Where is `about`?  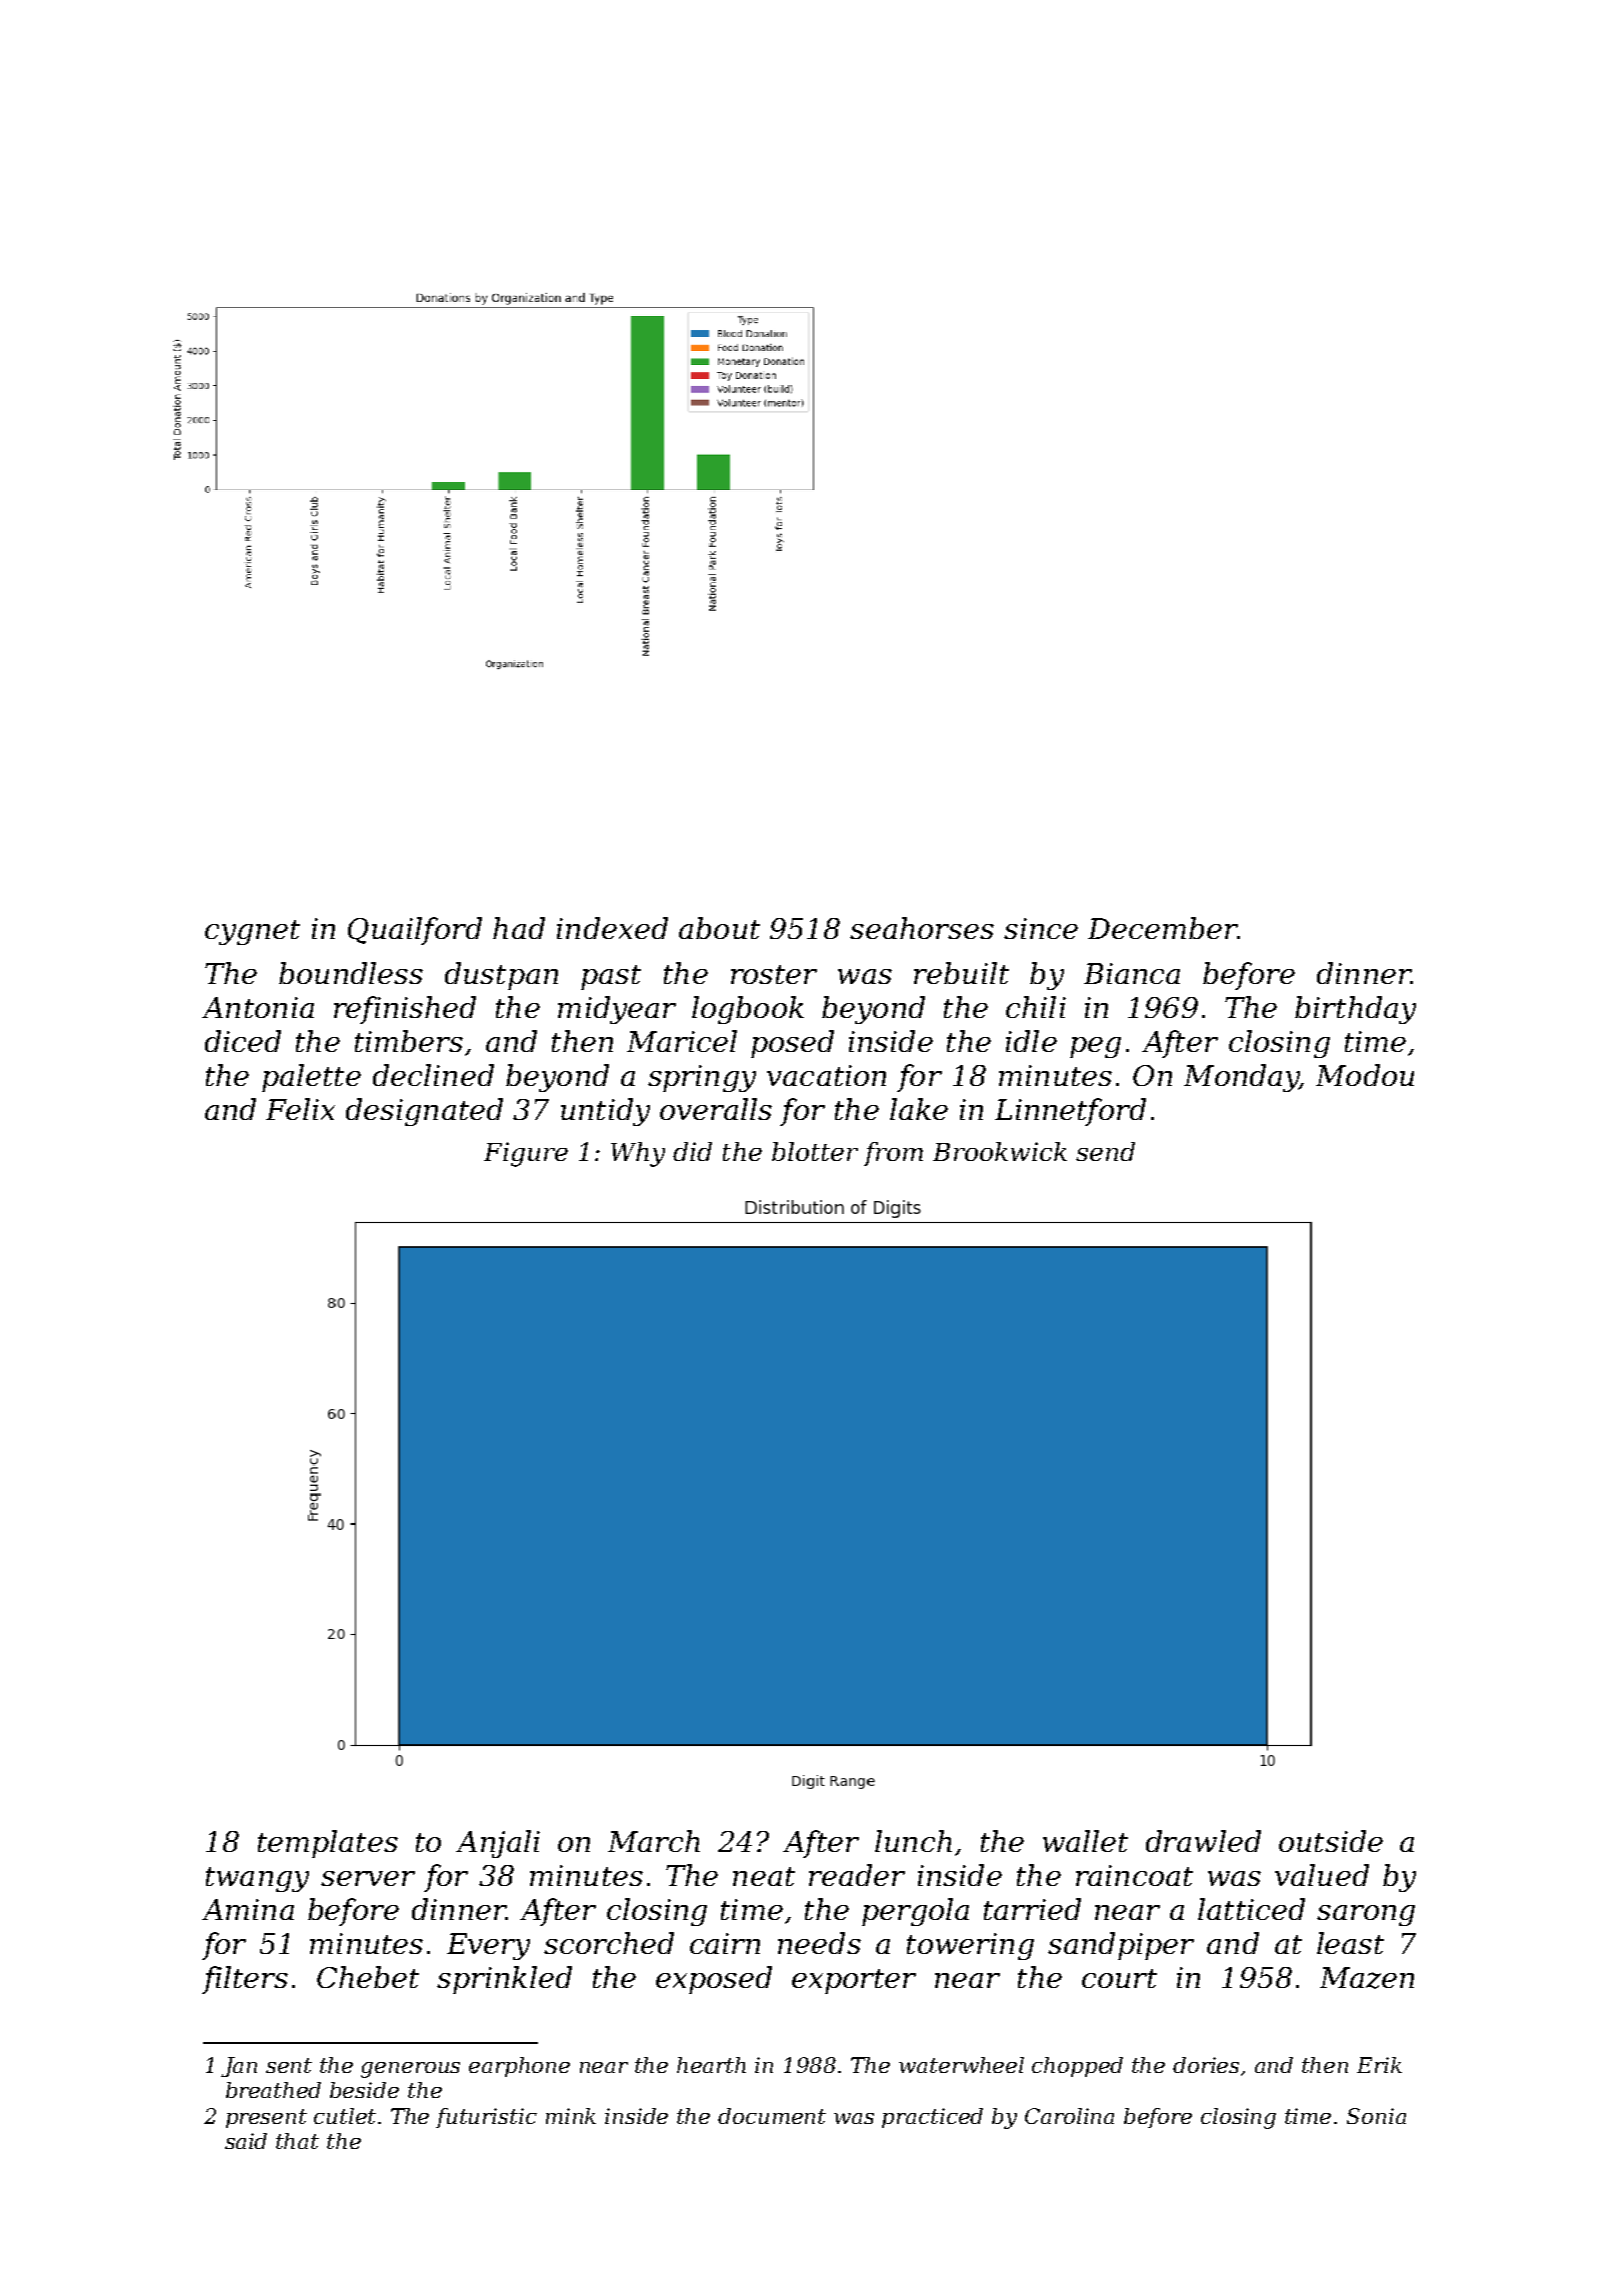
about is located at coordinates (719, 928).
